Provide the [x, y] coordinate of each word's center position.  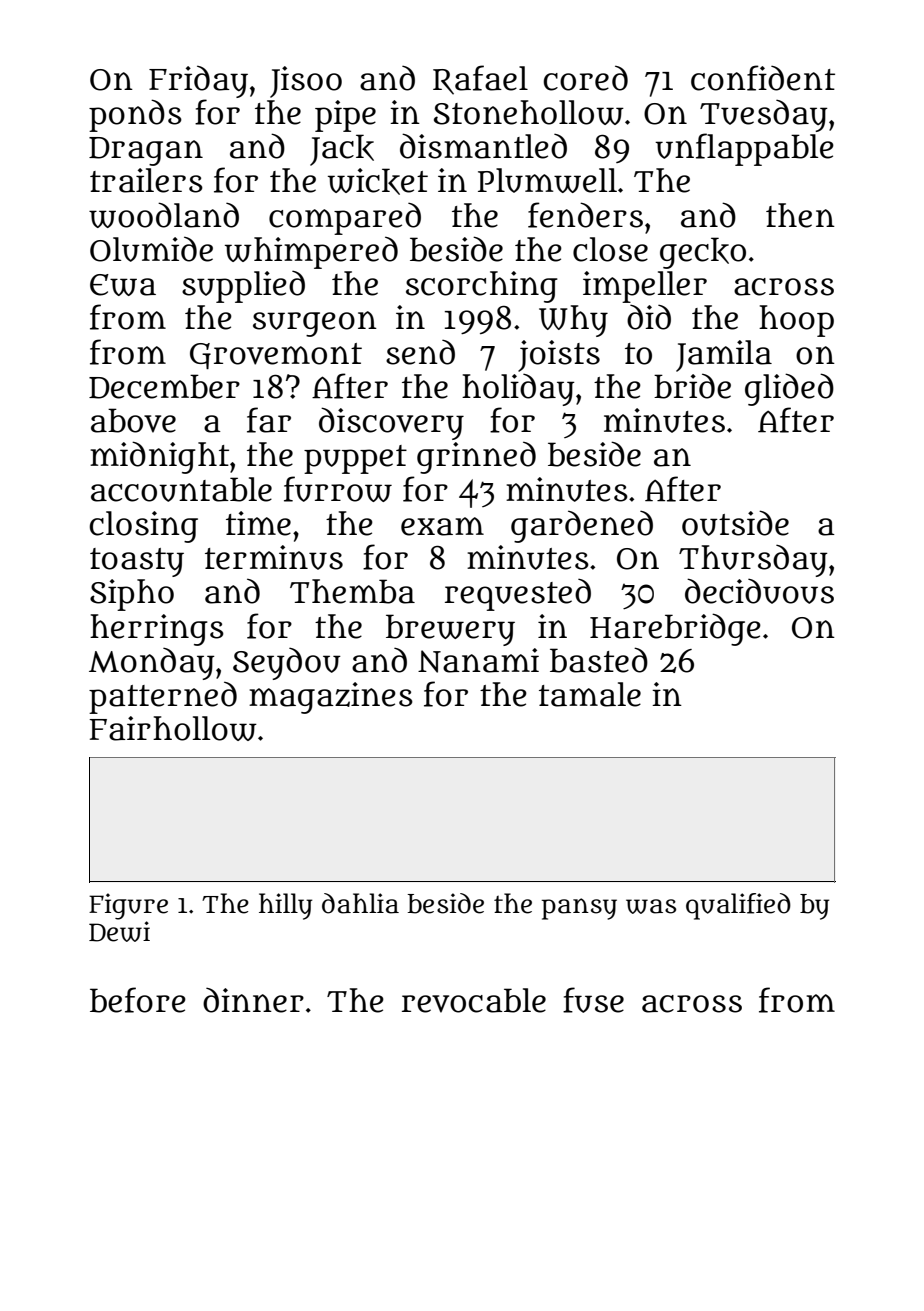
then [800, 215]
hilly [285, 906]
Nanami [478, 660]
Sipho [132, 595]
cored [586, 78]
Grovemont [276, 356]
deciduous [759, 591]
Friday [198, 81]
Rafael [480, 80]
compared [345, 218]
